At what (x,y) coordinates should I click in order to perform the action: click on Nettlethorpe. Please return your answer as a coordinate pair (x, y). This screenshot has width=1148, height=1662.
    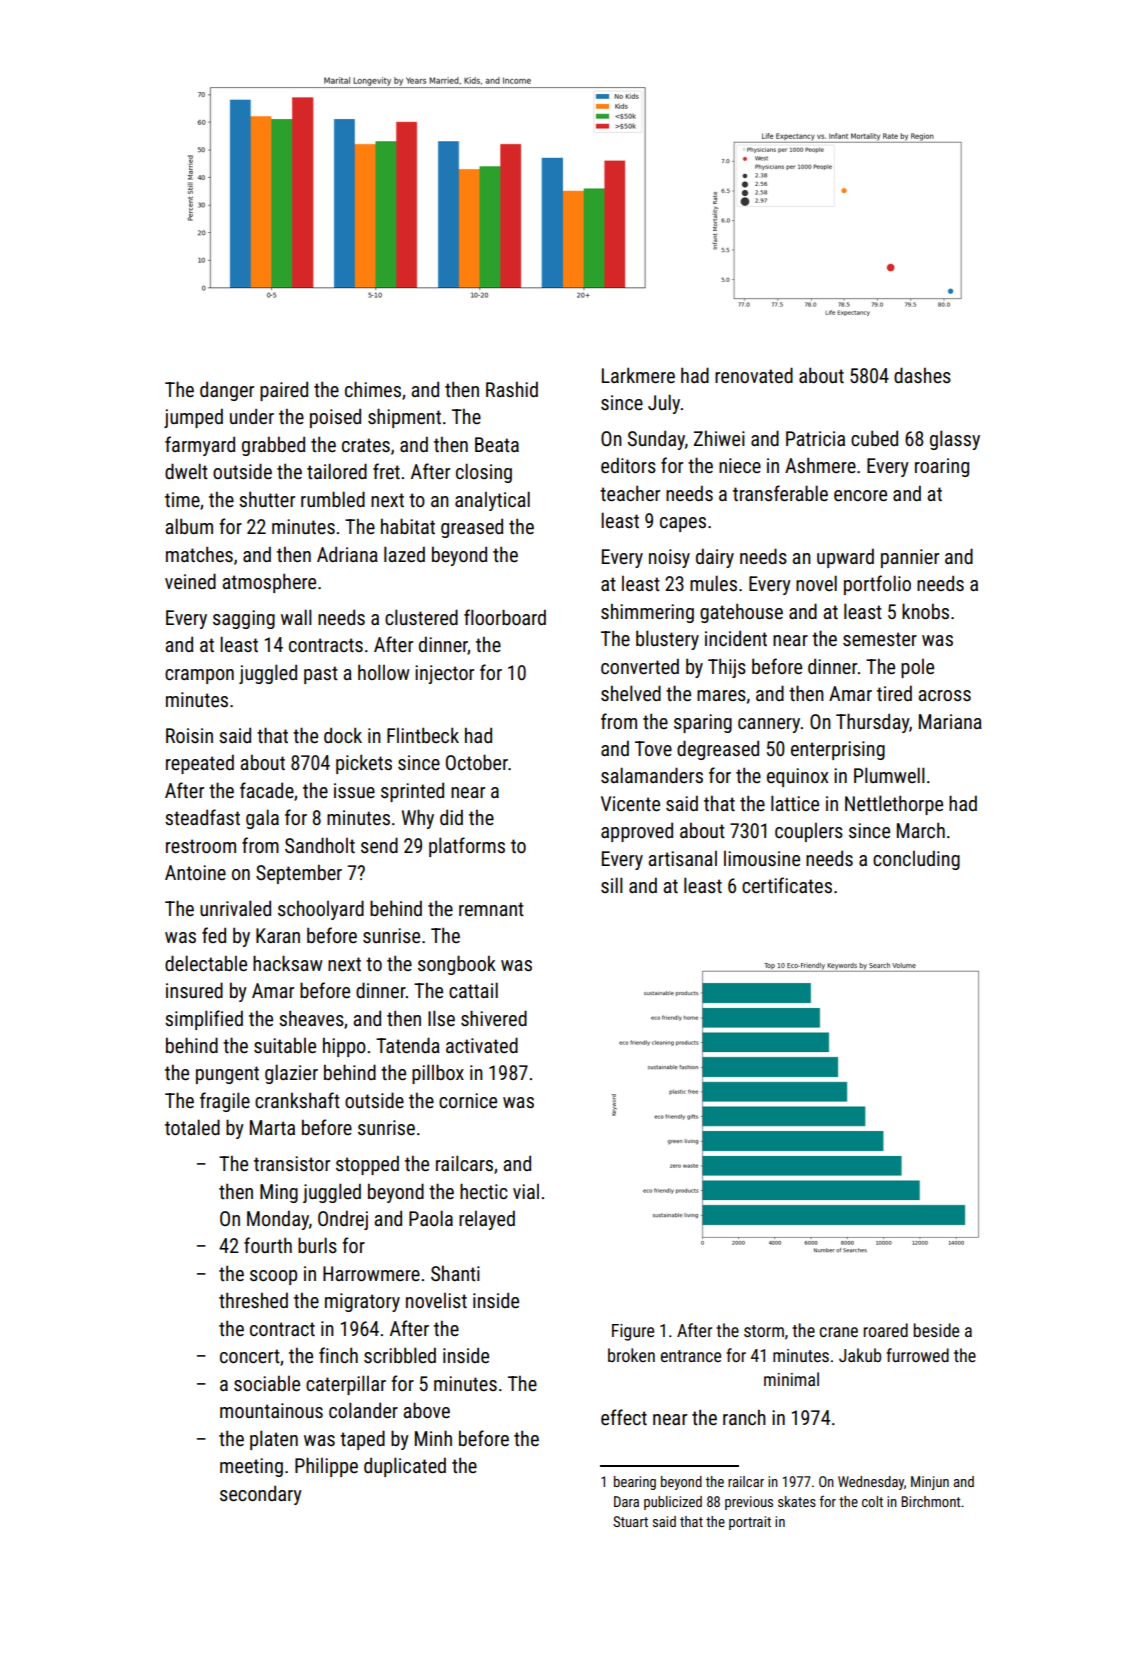
    Looking at the image, I should click on (894, 805).
